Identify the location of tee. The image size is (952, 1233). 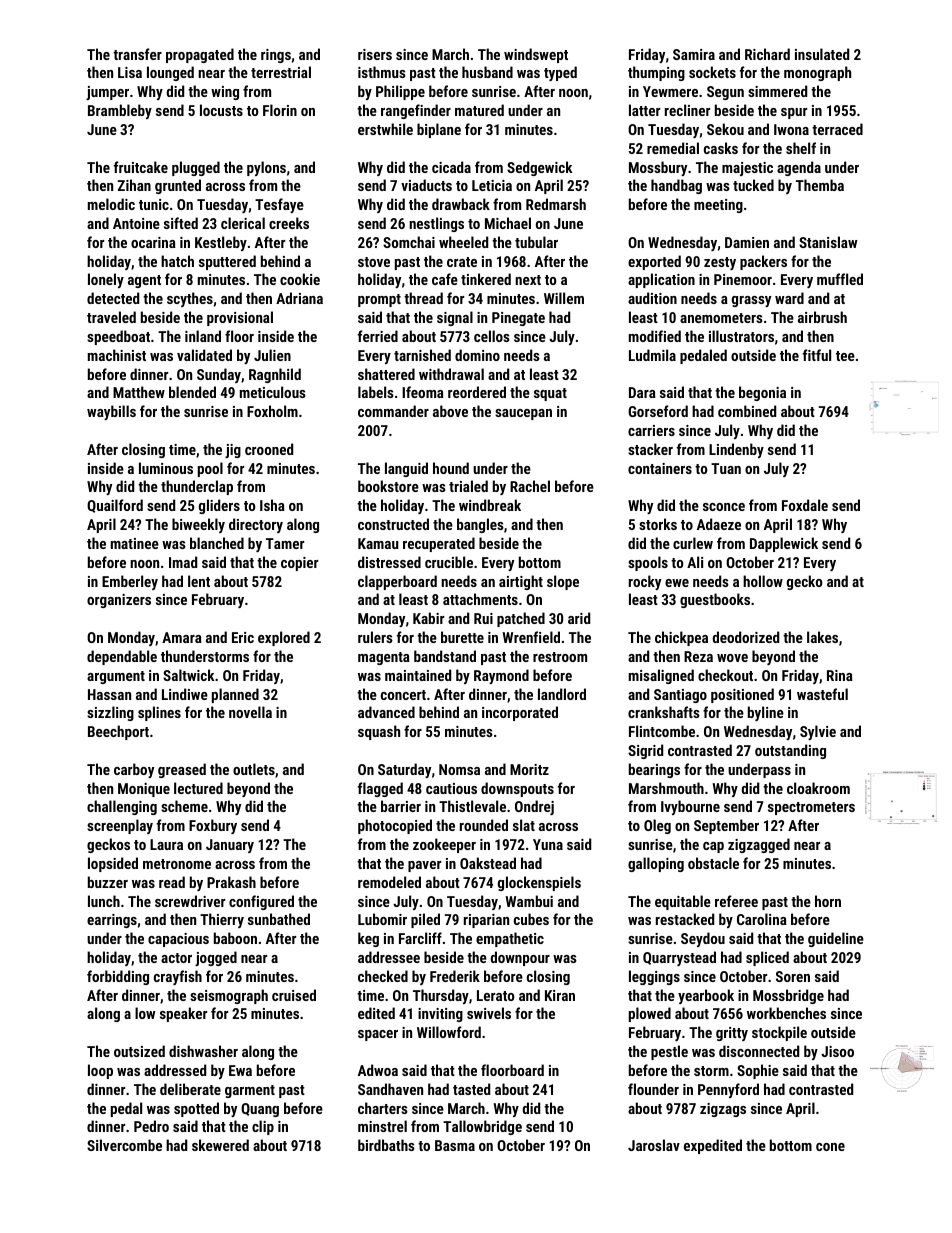
(845, 356).
